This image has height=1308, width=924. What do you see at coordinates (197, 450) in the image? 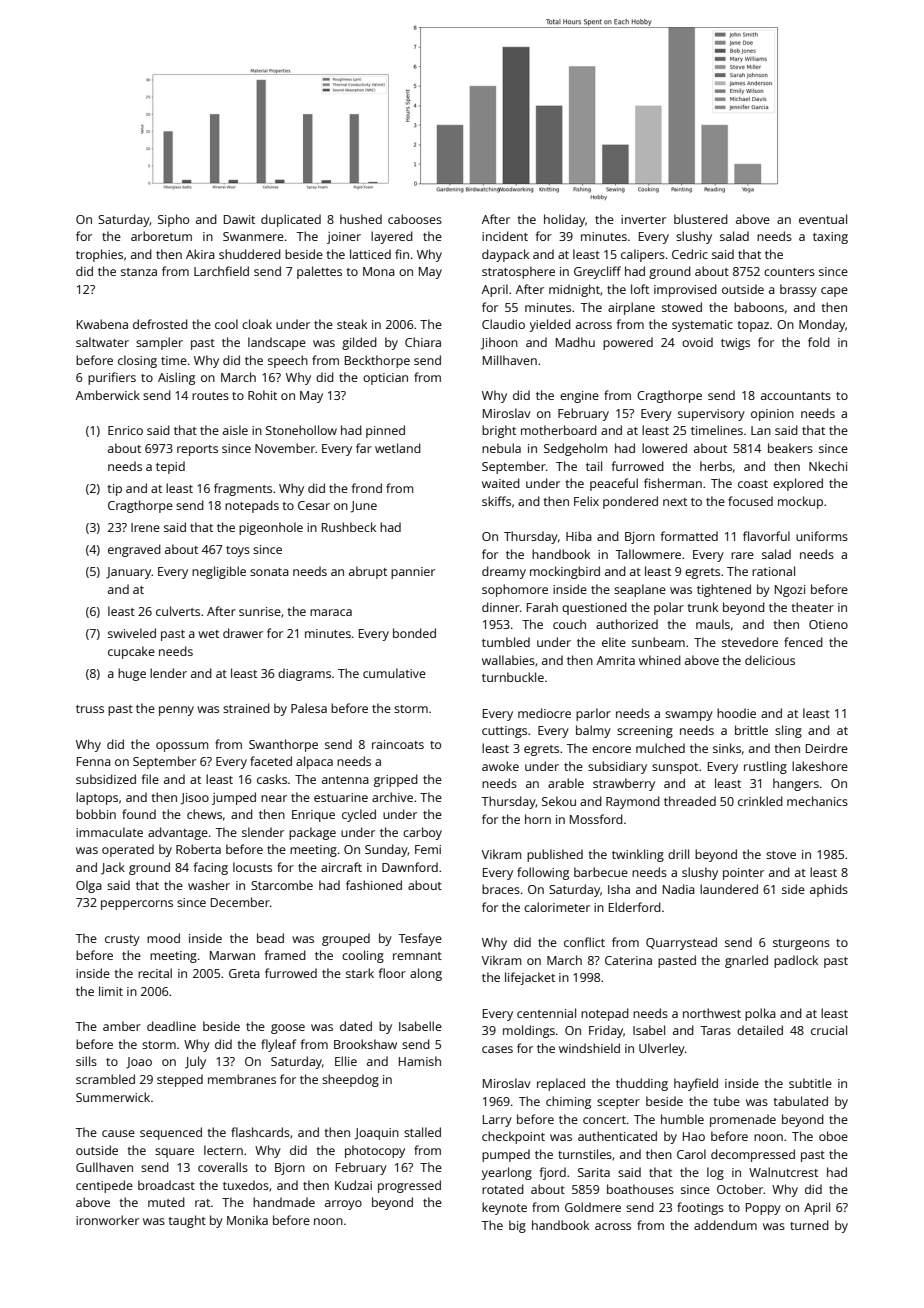
I see `reports` at bounding box center [197, 450].
